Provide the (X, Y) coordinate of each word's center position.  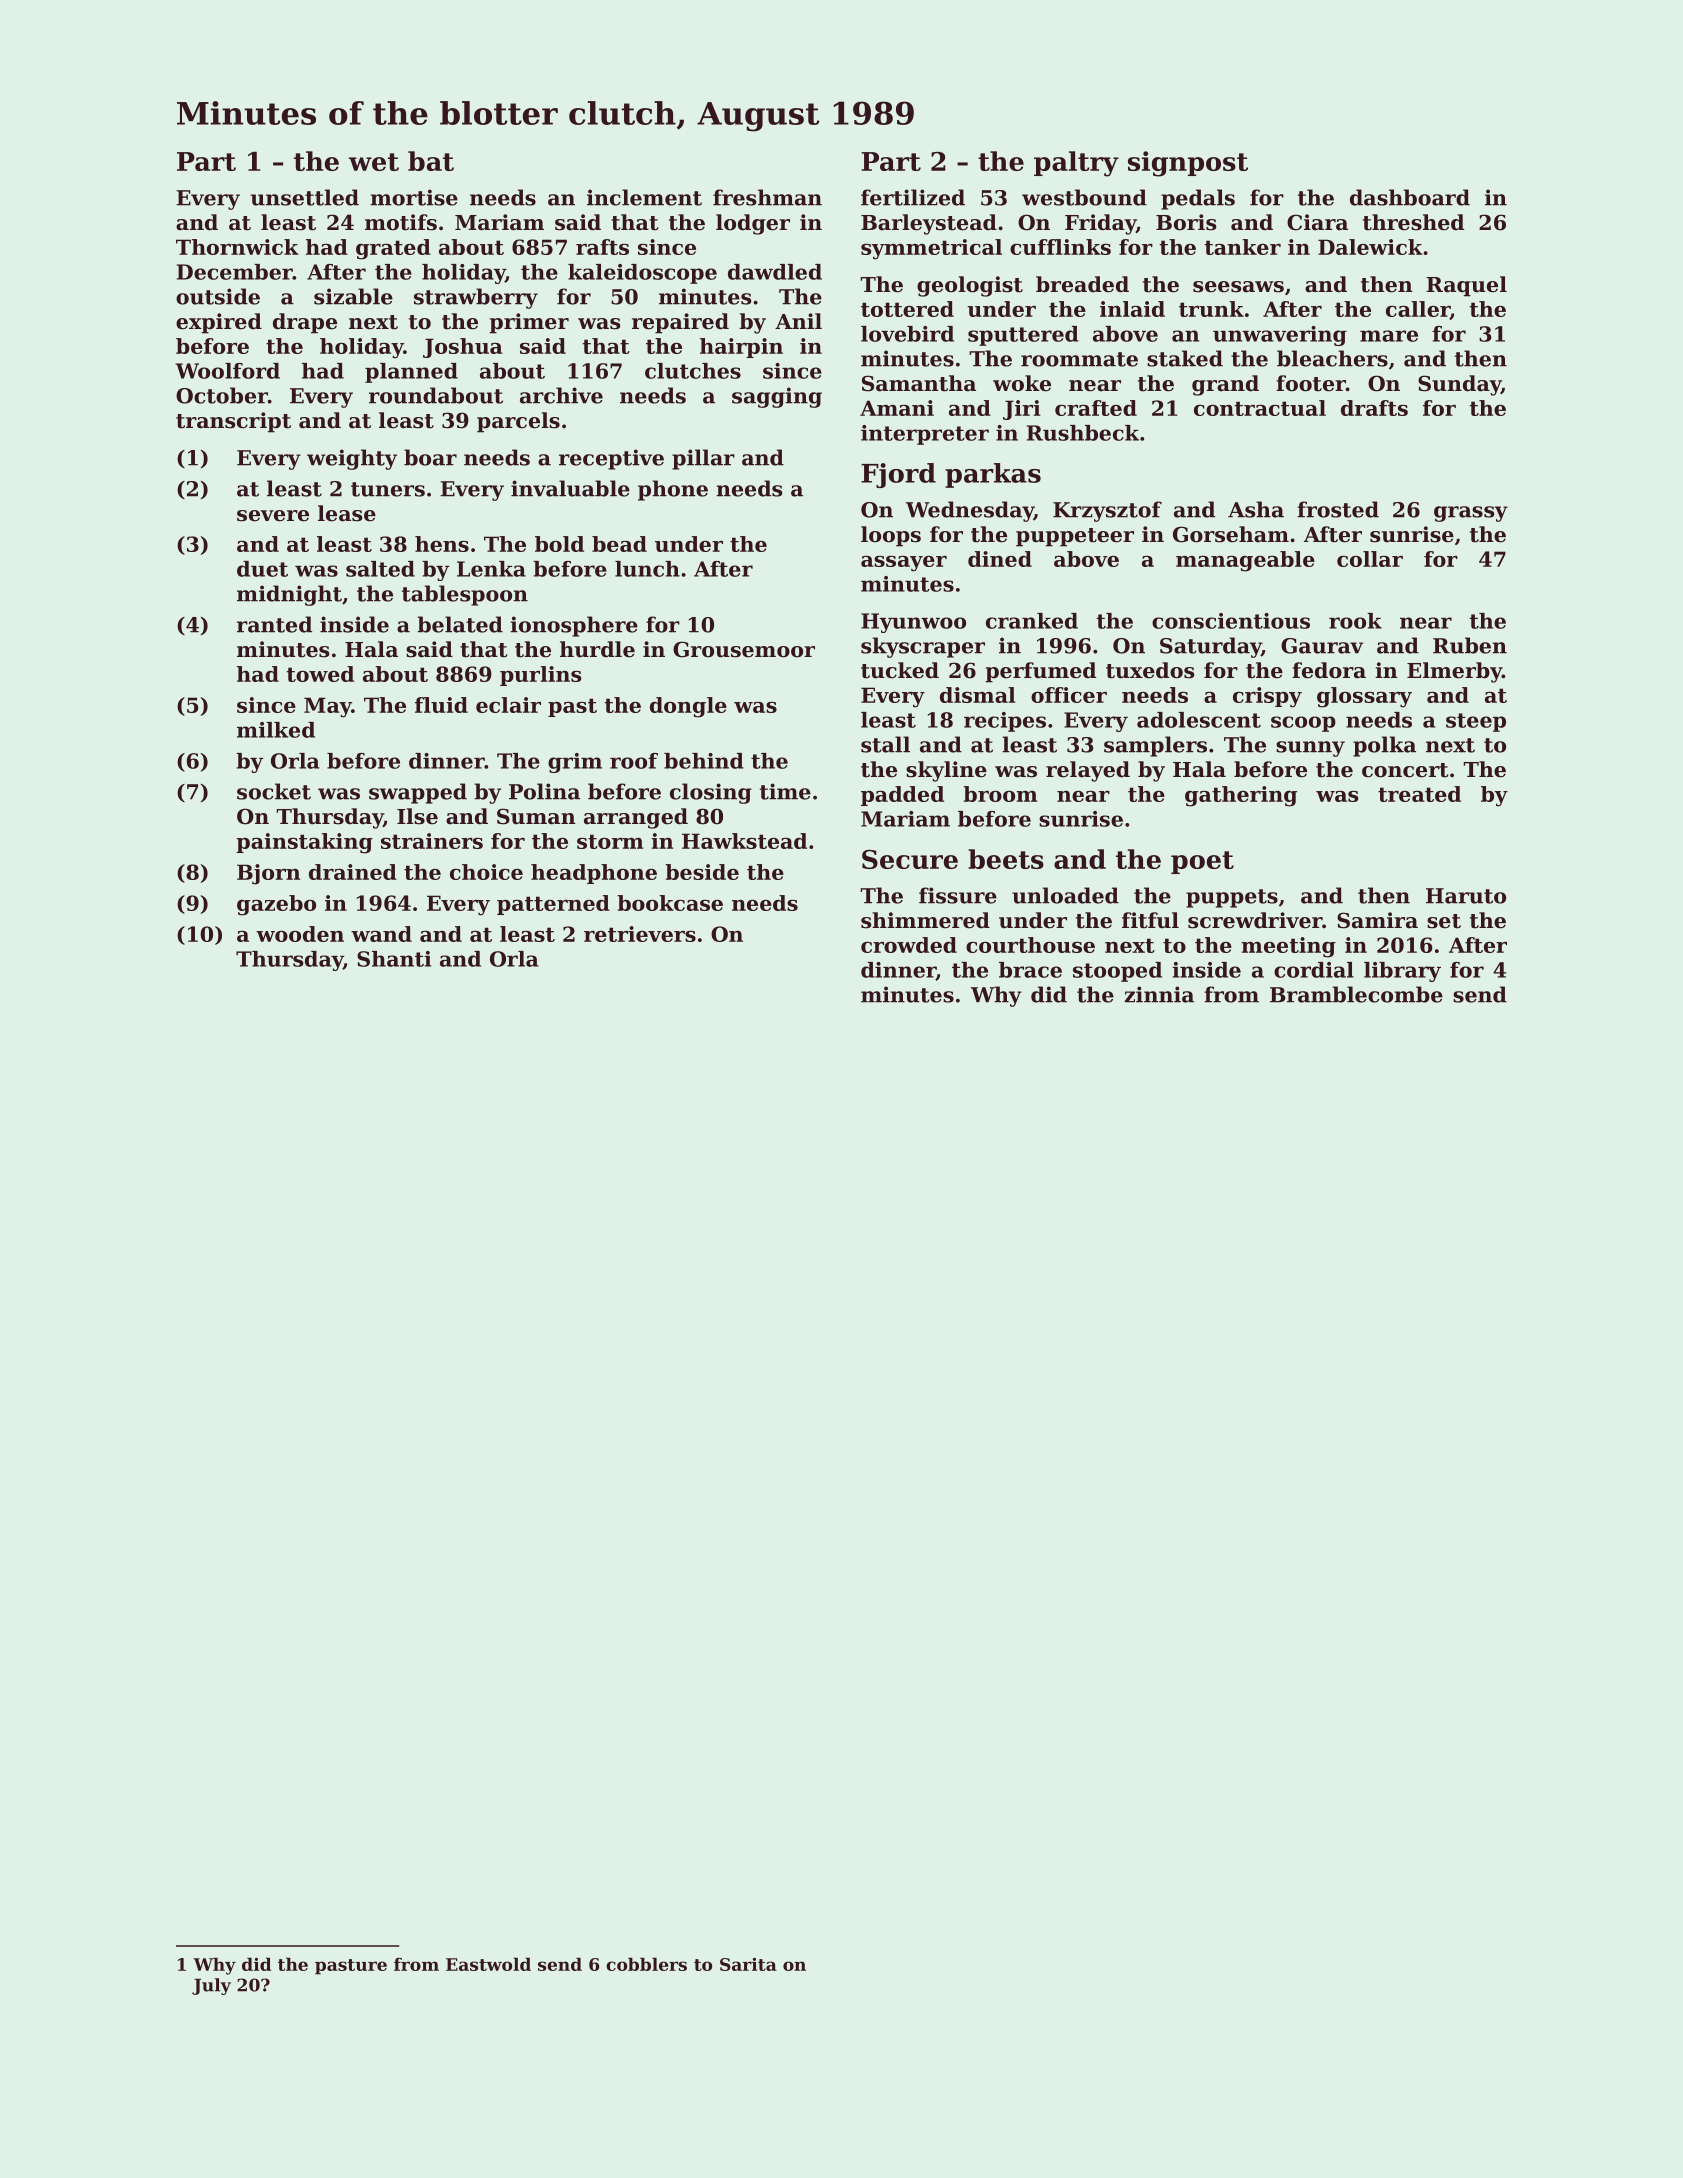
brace (1030, 970)
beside (702, 872)
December (235, 272)
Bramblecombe (1356, 994)
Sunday (1459, 385)
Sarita (748, 1964)
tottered (907, 309)
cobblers (646, 1964)
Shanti (394, 959)
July (211, 1986)
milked (276, 730)
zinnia (1159, 994)
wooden (300, 934)
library (1402, 972)
